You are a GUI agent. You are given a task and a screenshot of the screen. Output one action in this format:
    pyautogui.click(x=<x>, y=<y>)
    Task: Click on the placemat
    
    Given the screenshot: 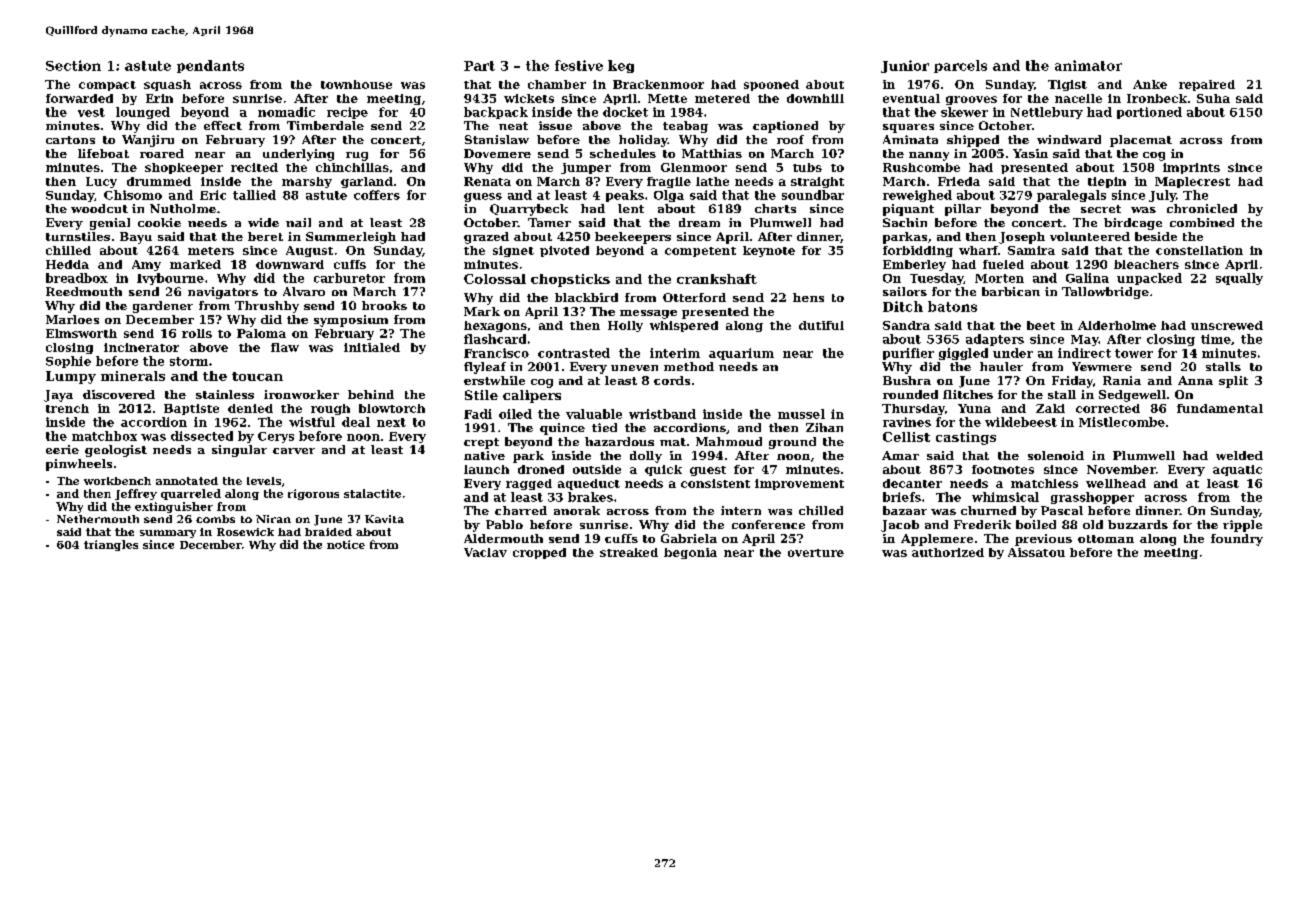 What is the action you would take?
    pyautogui.click(x=1141, y=141)
